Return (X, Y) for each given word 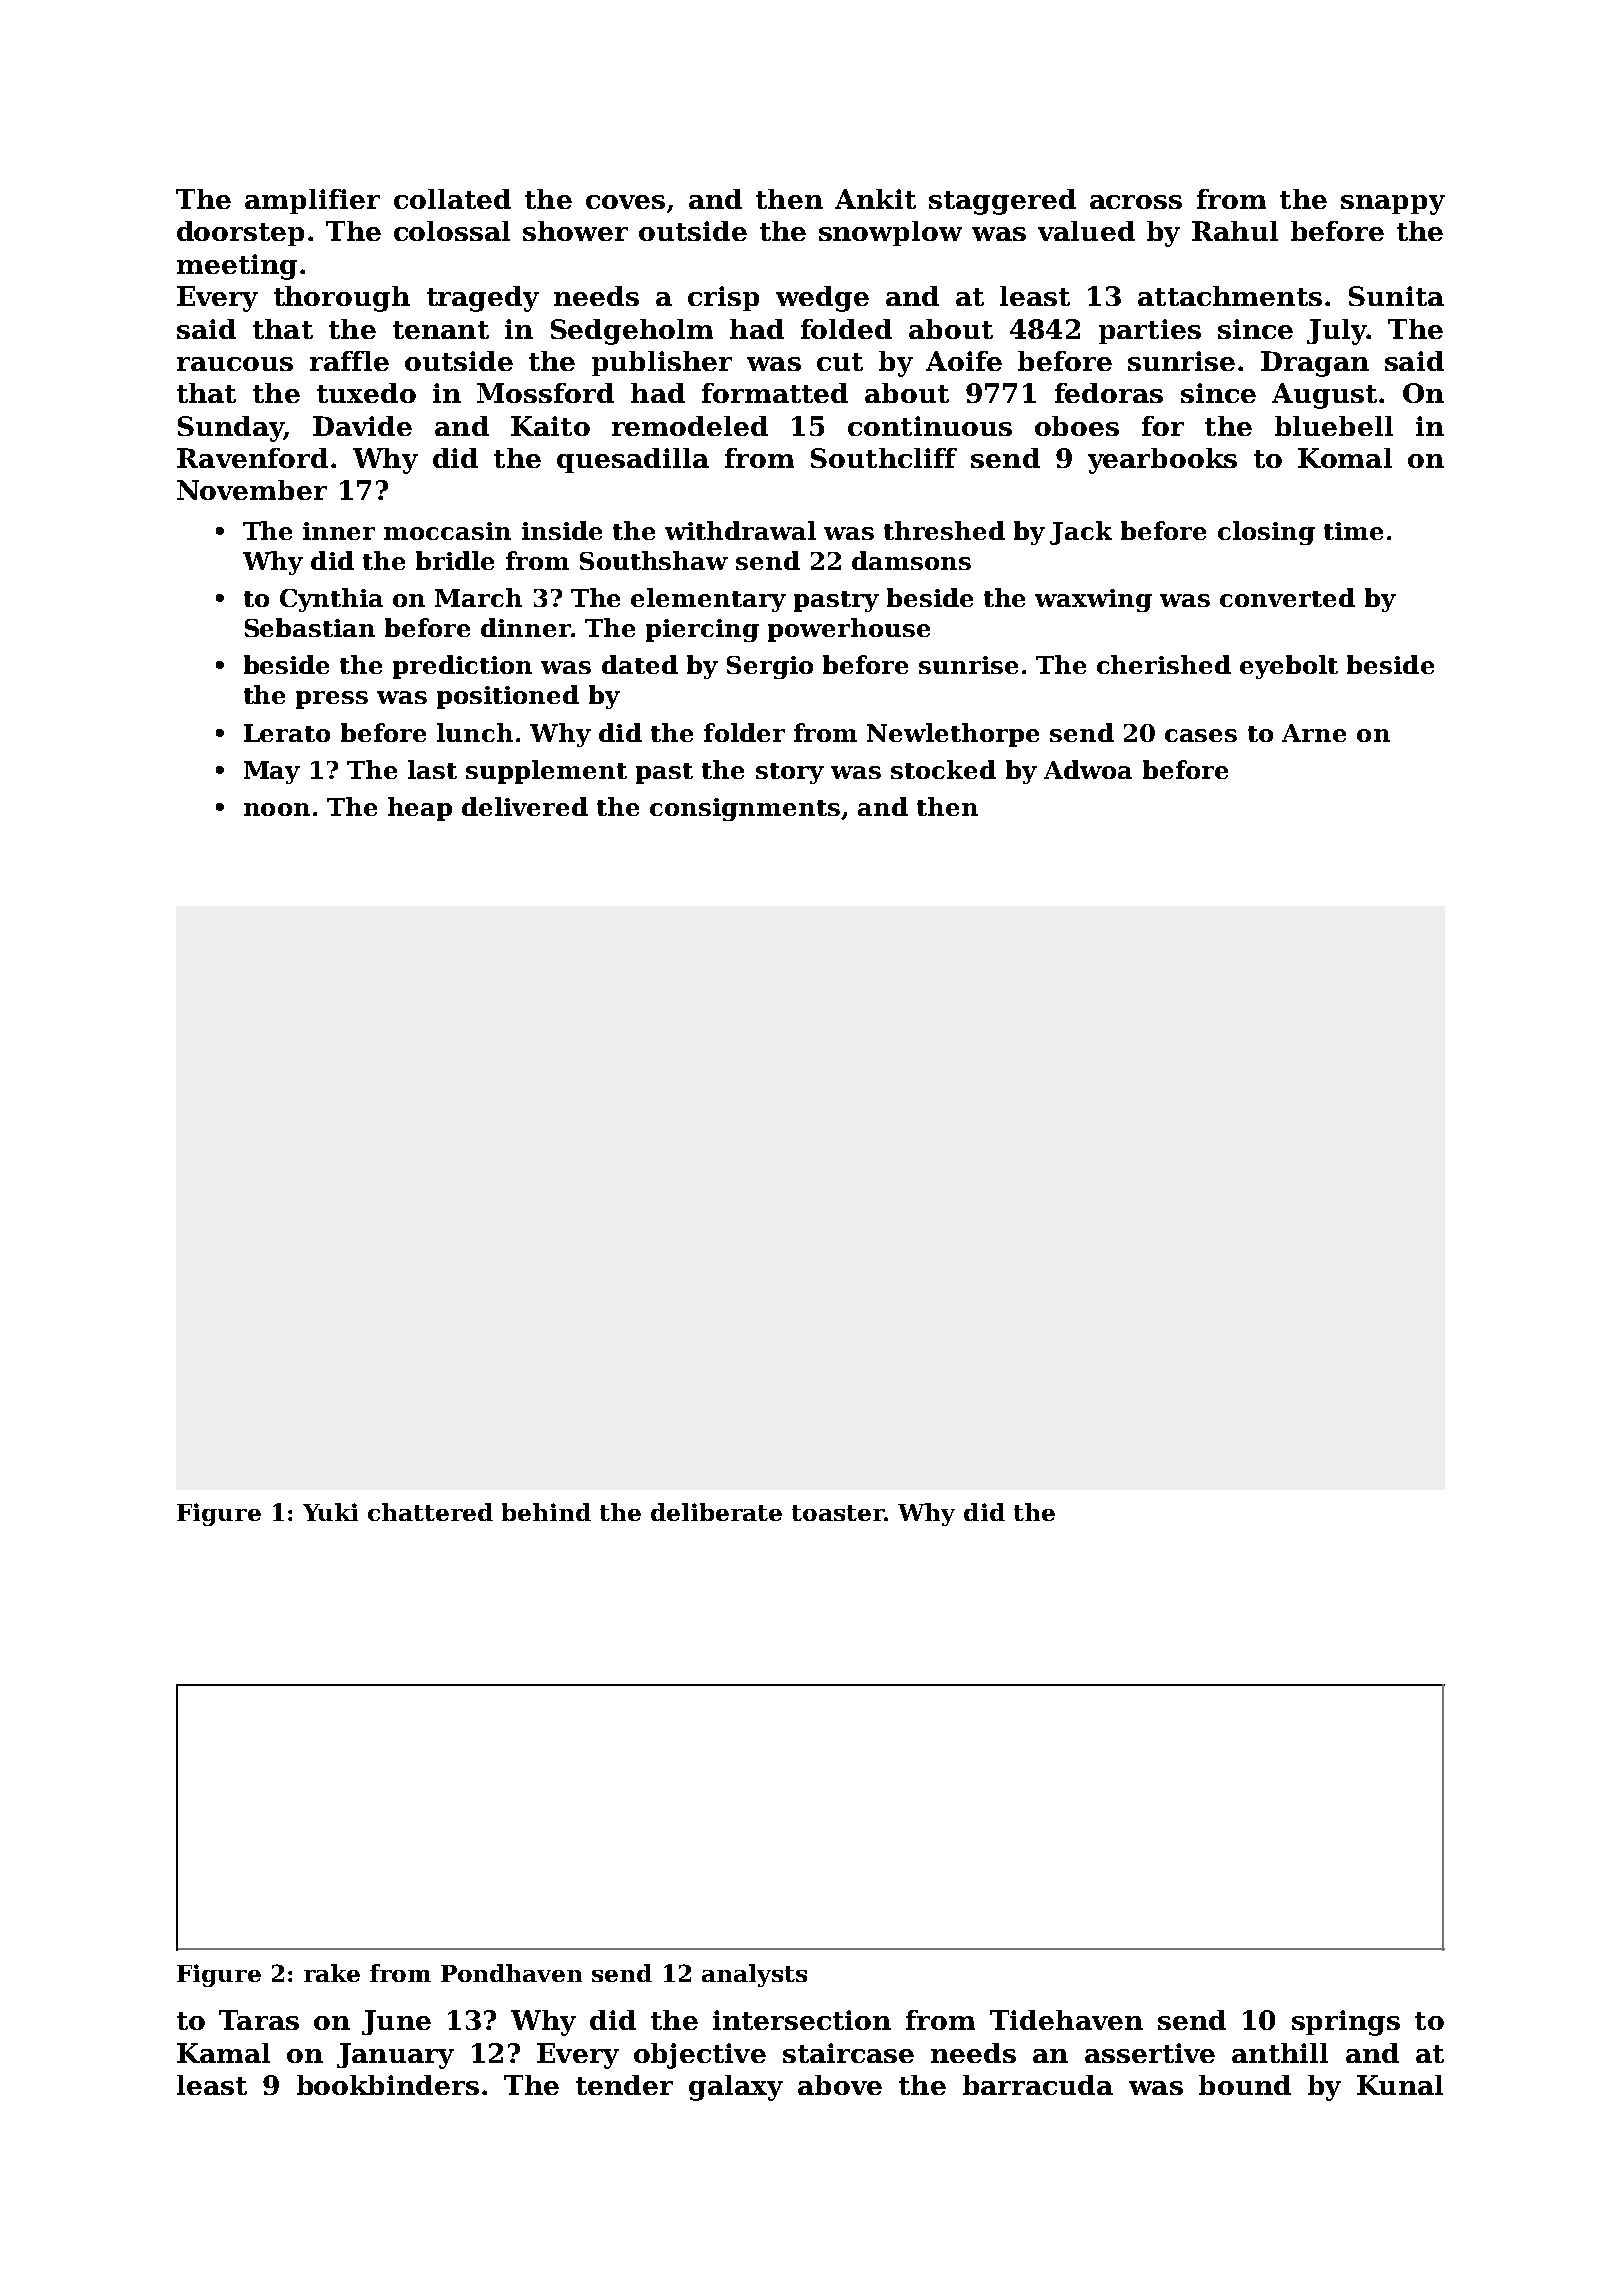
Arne (1314, 733)
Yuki (330, 1512)
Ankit (875, 199)
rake (332, 1973)
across (1136, 202)
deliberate (716, 1512)
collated (452, 199)
